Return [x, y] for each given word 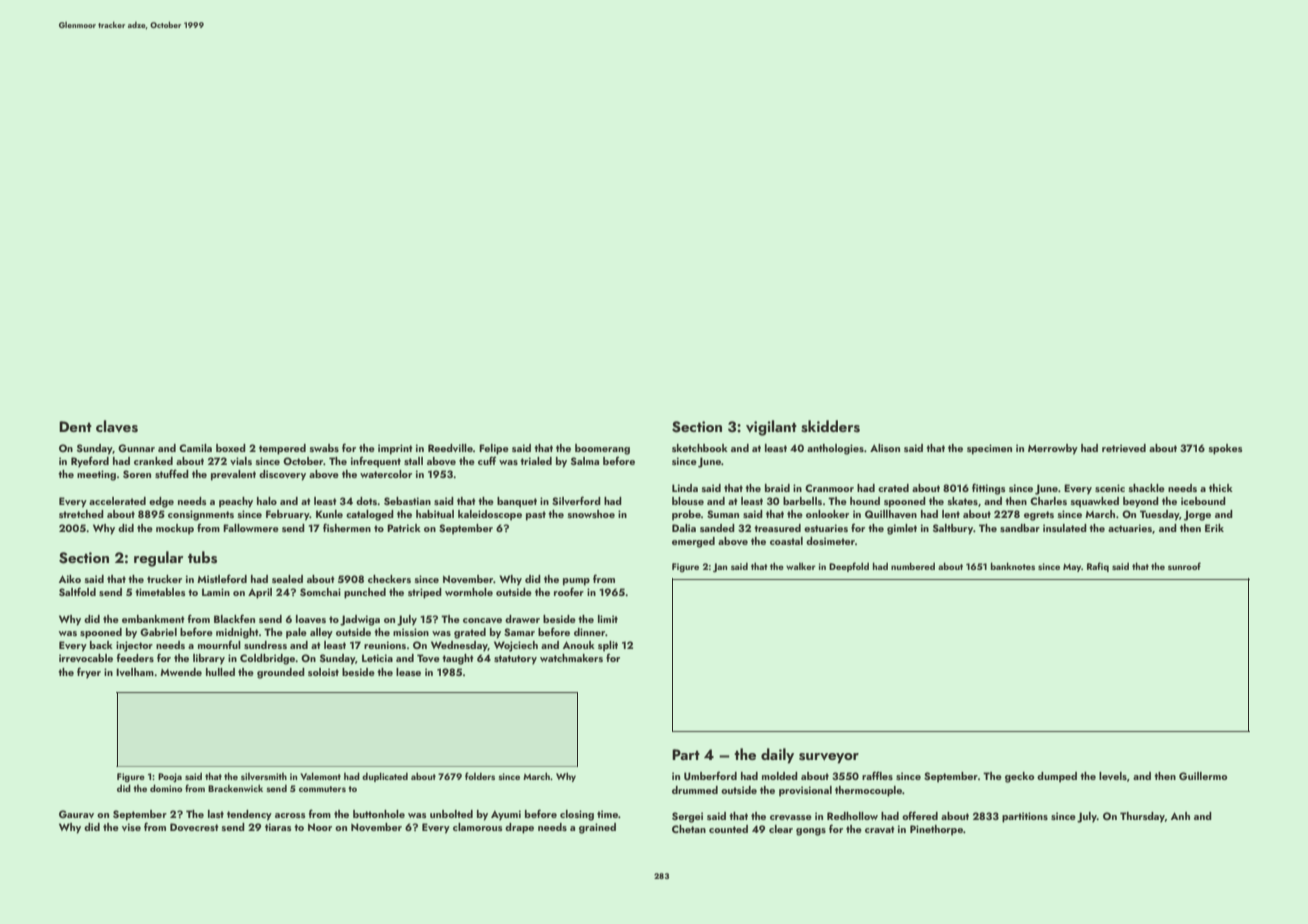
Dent [75, 426]
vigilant [771, 428]
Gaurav [76, 814]
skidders [830, 426]
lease [408, 672]
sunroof [1184, 566]
